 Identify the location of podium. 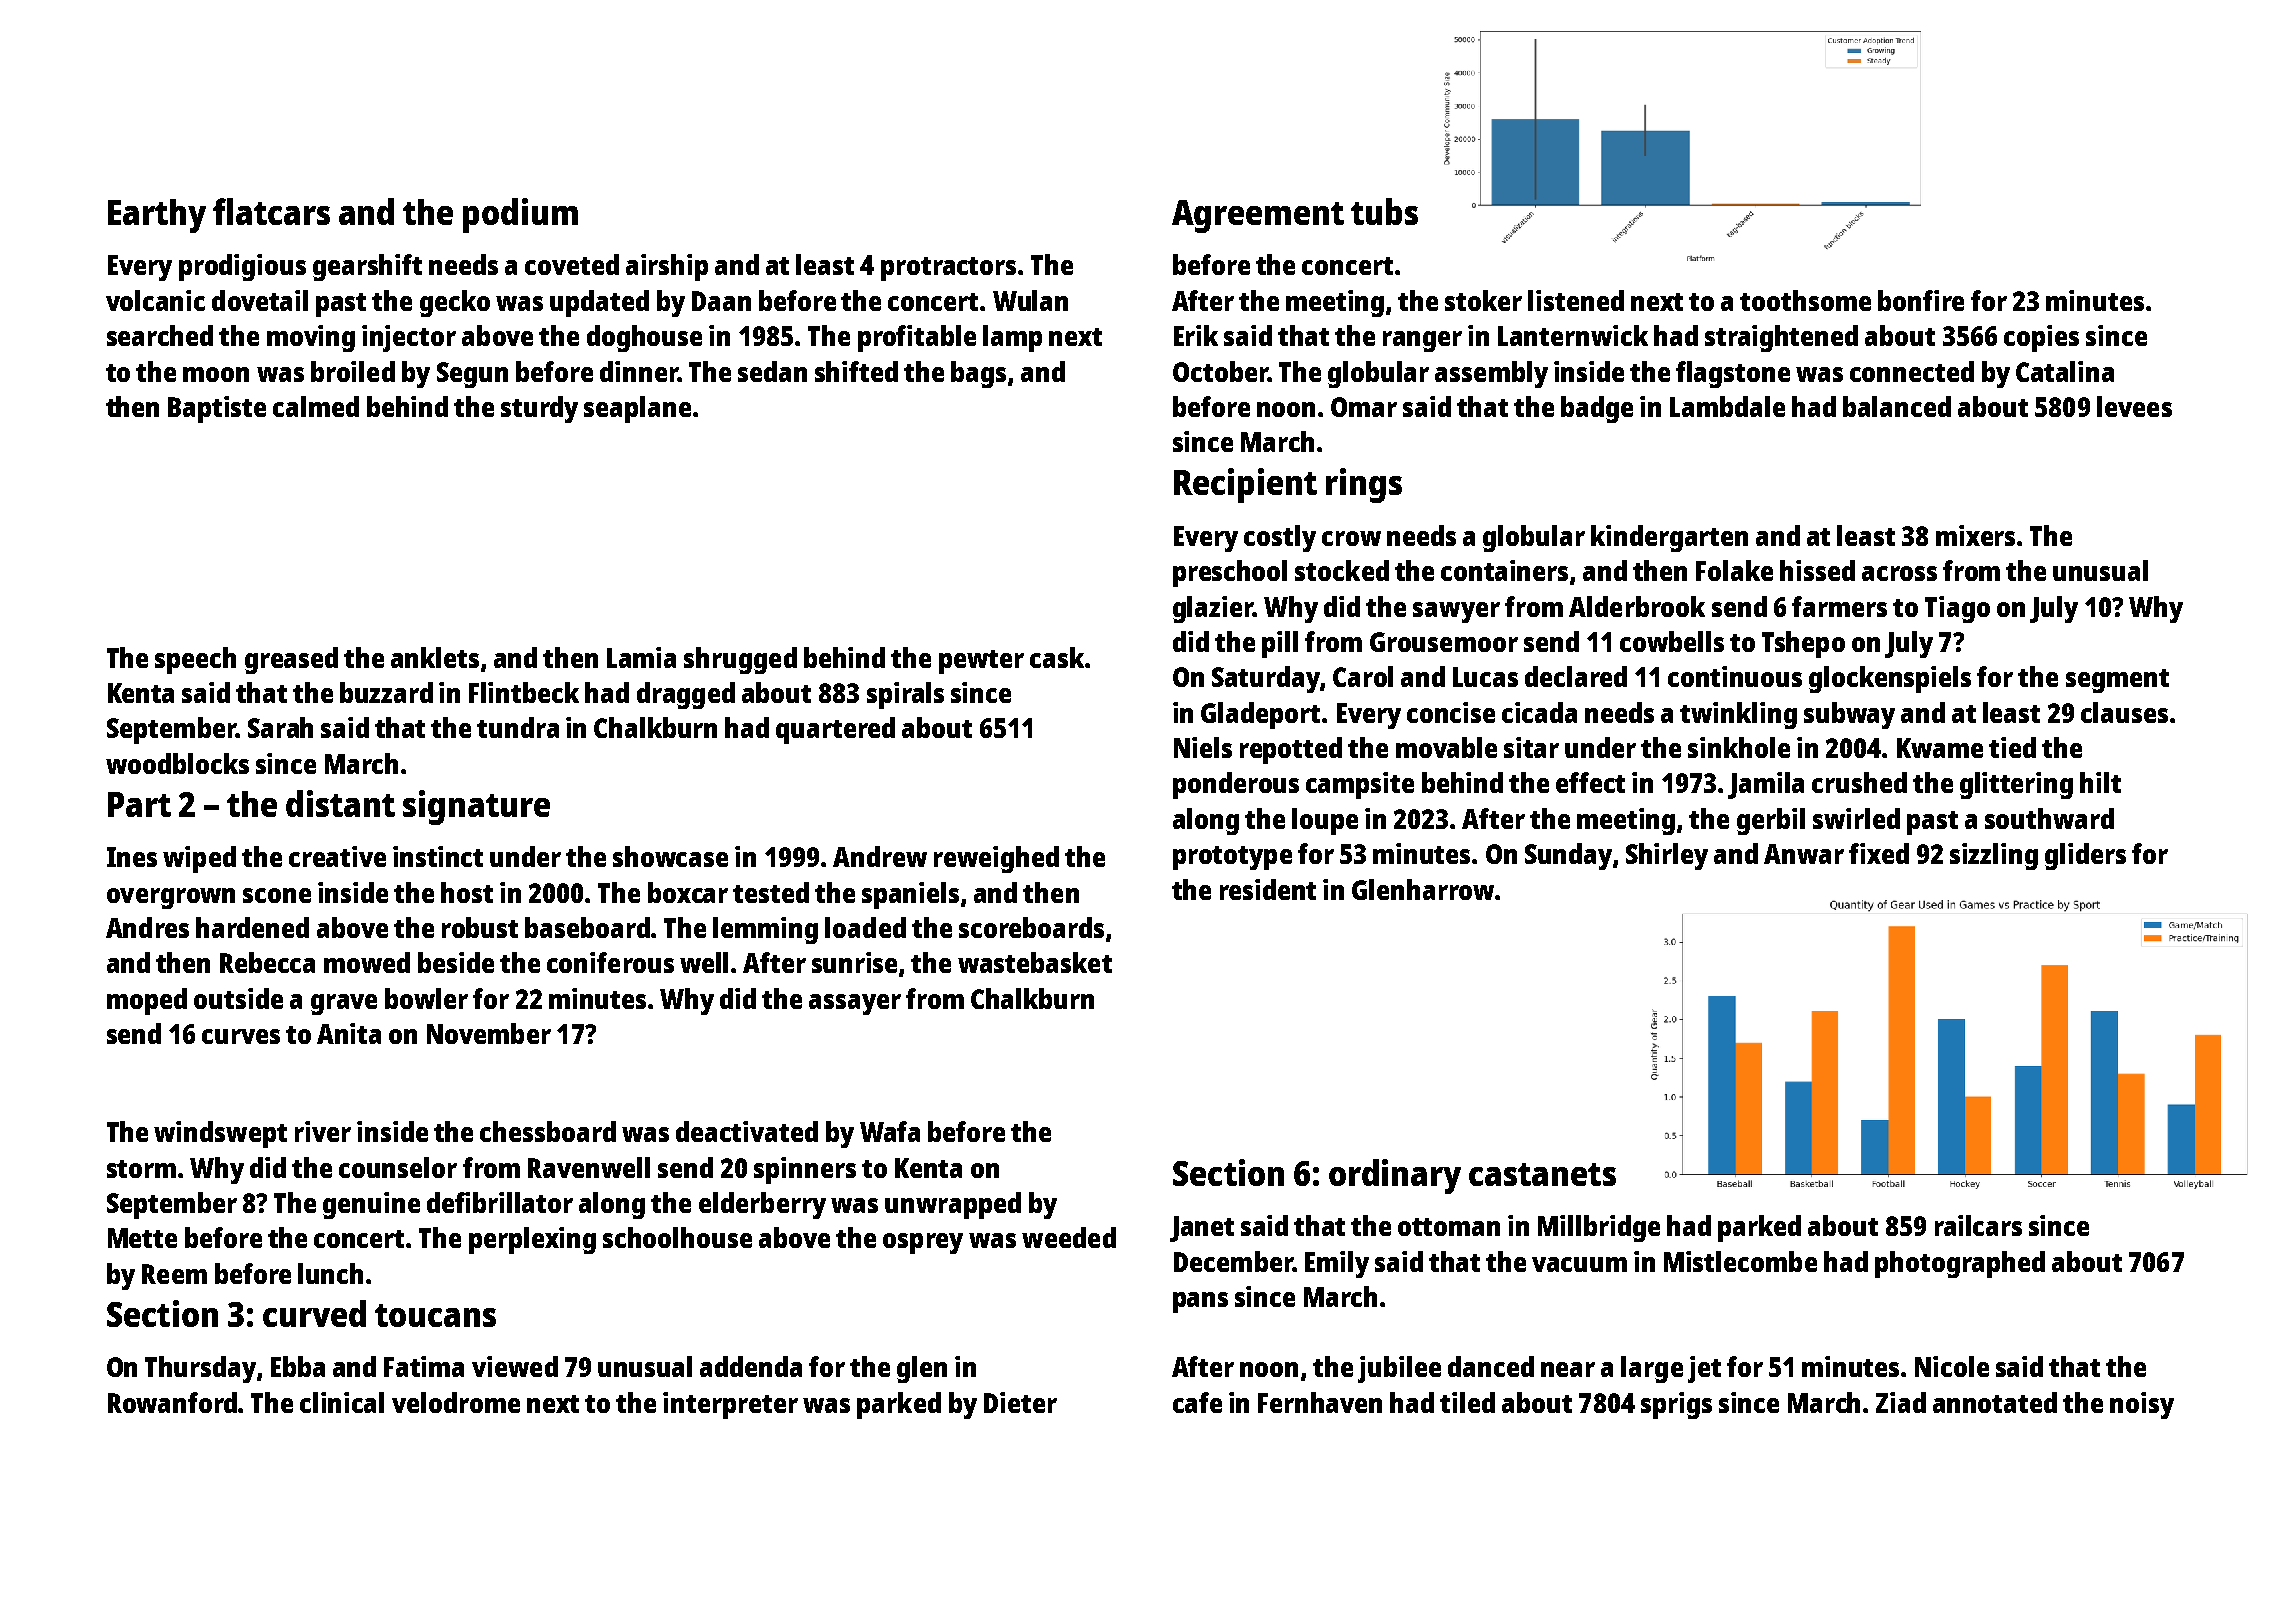
(520, 215).
